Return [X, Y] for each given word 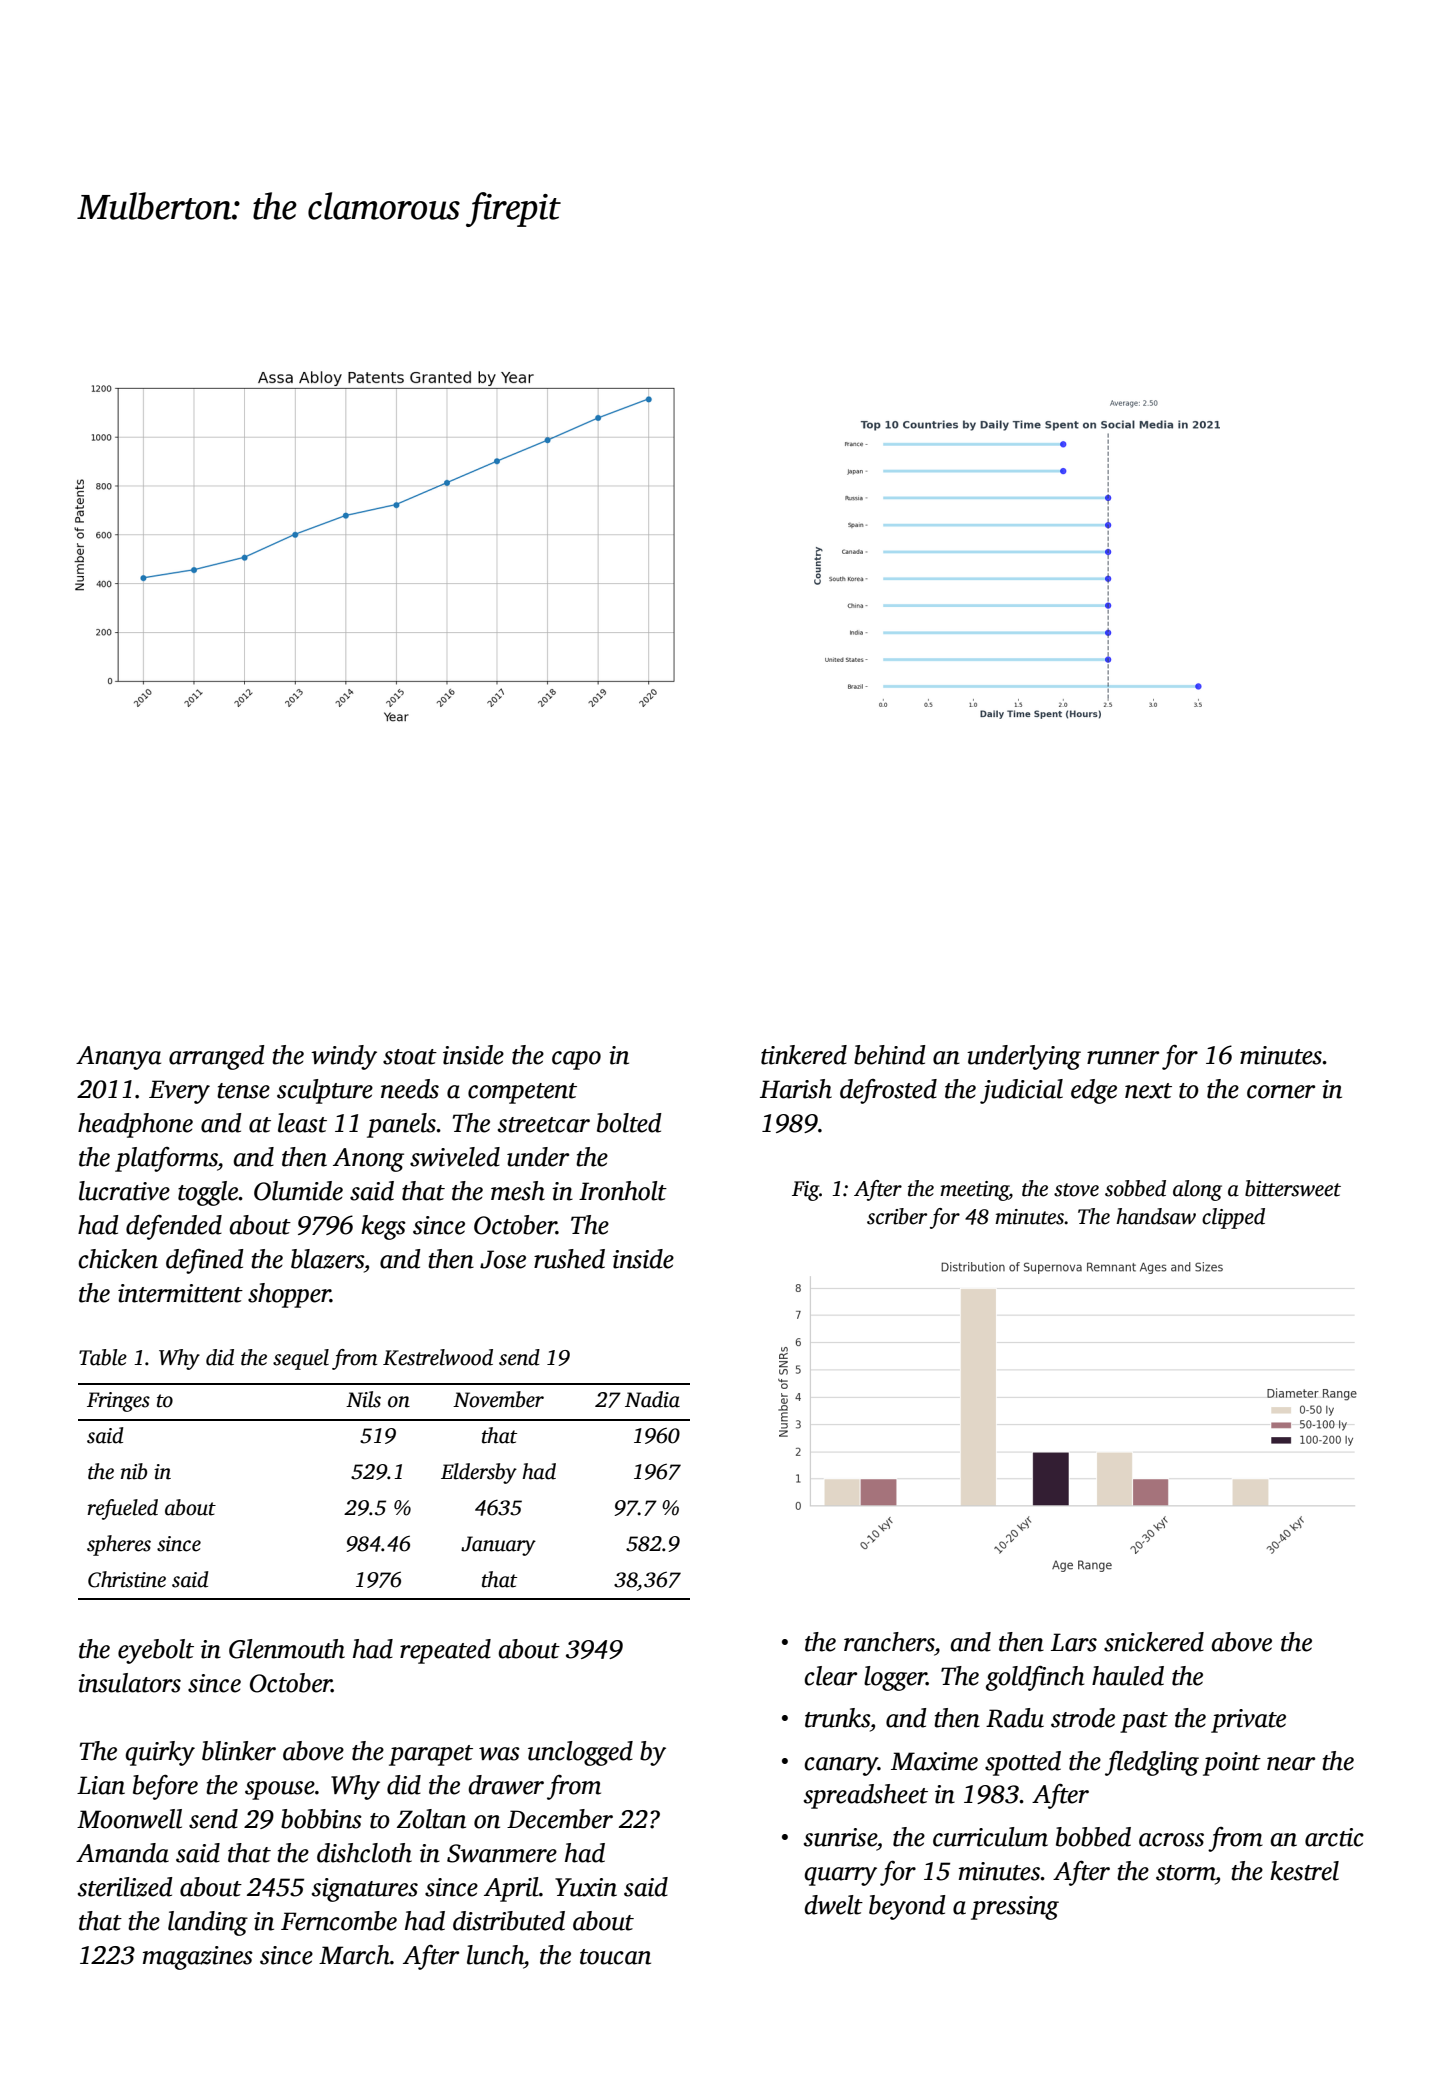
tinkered [804, 1055]
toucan [615, 1957]
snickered [1154, 1642]
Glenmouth [287, 1649]
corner [1281, 1092]
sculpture [325, 1091]
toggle [208, 1193]
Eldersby [479, 1473]
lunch [495, 1955]
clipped [1233, 1218]
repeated [445, 1651]
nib [134, 1471]
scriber [897, 1216]
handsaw [1156, 1216]
